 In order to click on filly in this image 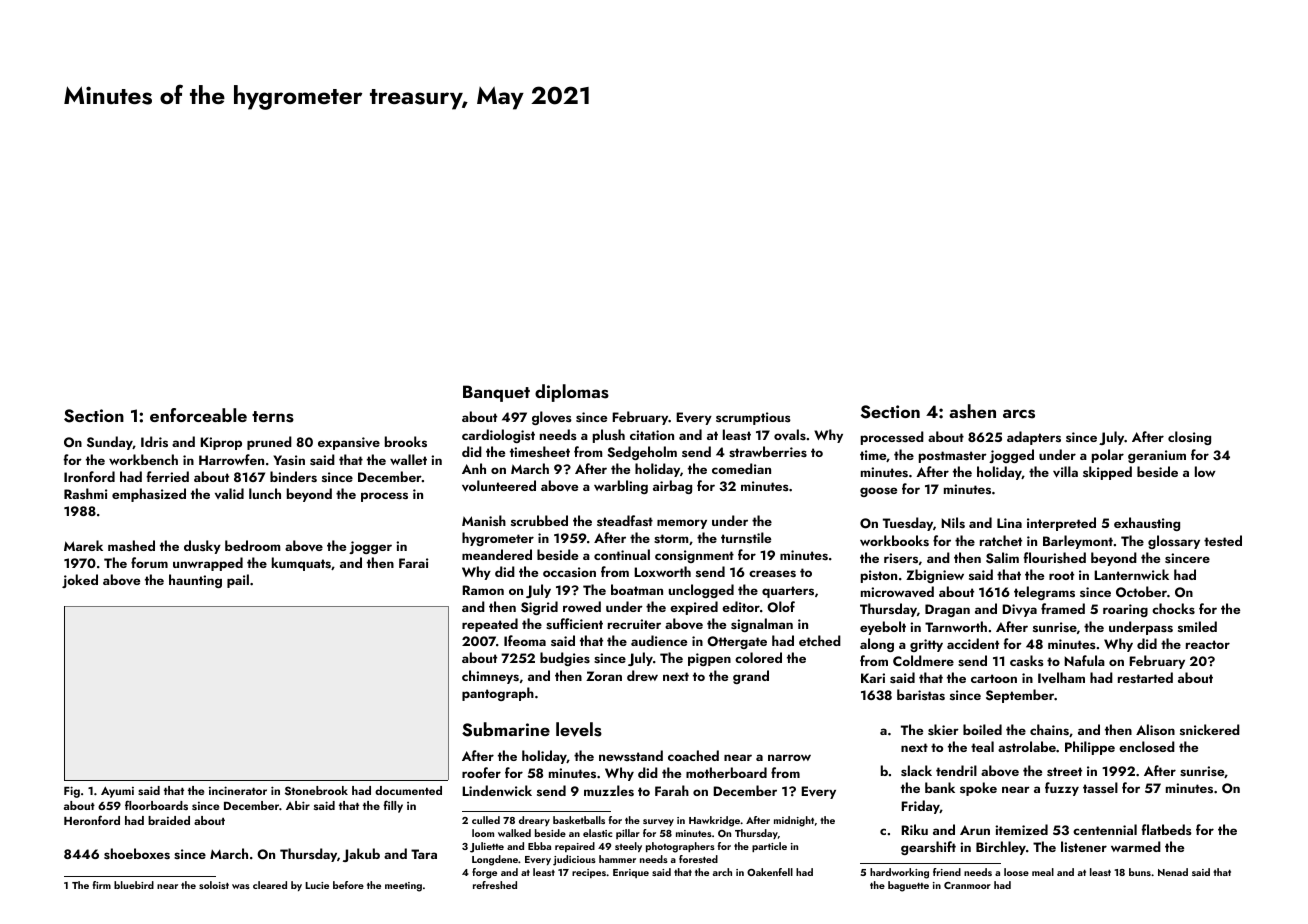, I will do `click(393, 806)`.
